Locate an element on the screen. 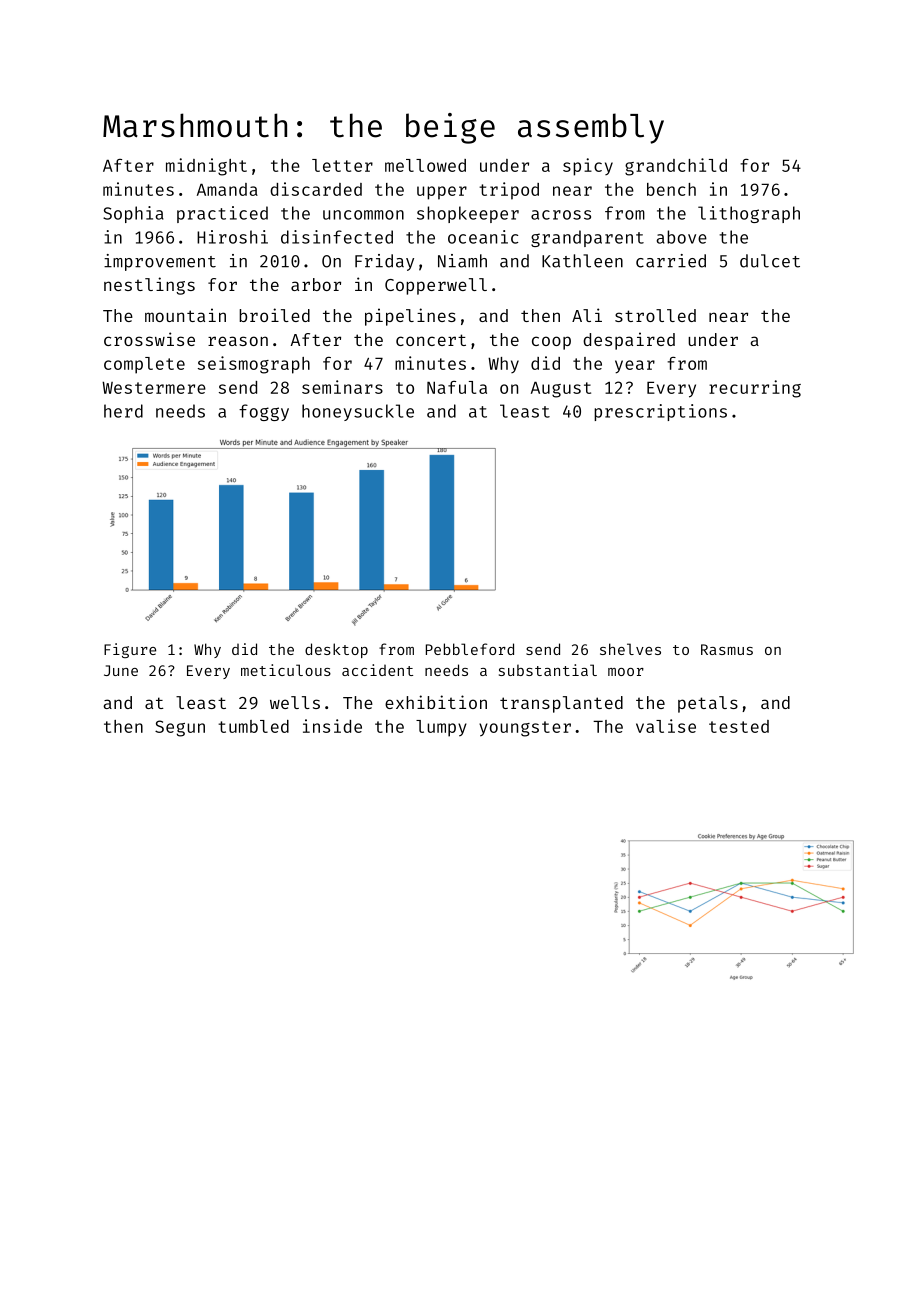  grandchild is located at coordinates (676, 167).
